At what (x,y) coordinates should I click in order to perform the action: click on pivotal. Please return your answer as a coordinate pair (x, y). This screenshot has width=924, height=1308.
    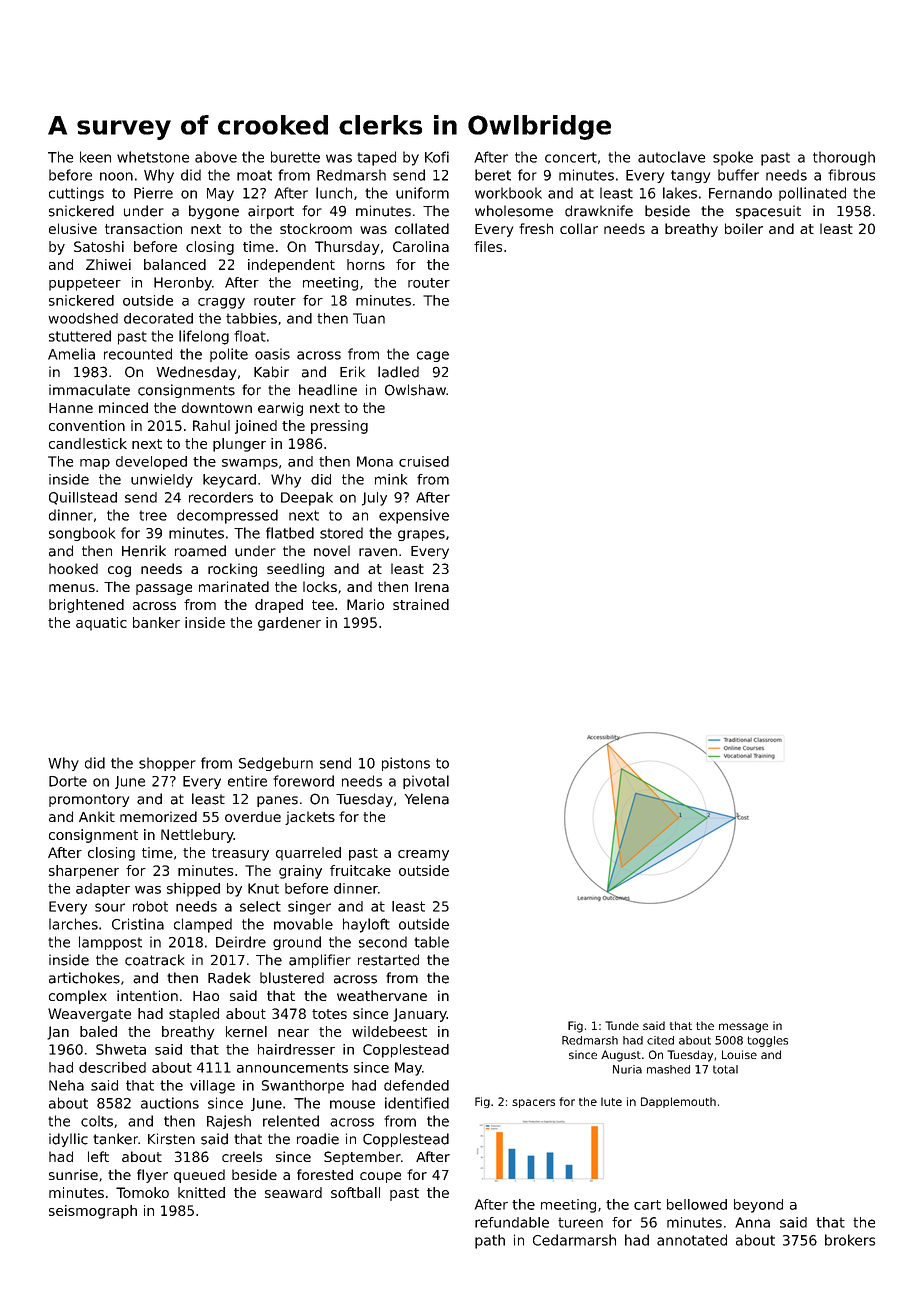
    Looking at the image, I should click on (426, 782).
